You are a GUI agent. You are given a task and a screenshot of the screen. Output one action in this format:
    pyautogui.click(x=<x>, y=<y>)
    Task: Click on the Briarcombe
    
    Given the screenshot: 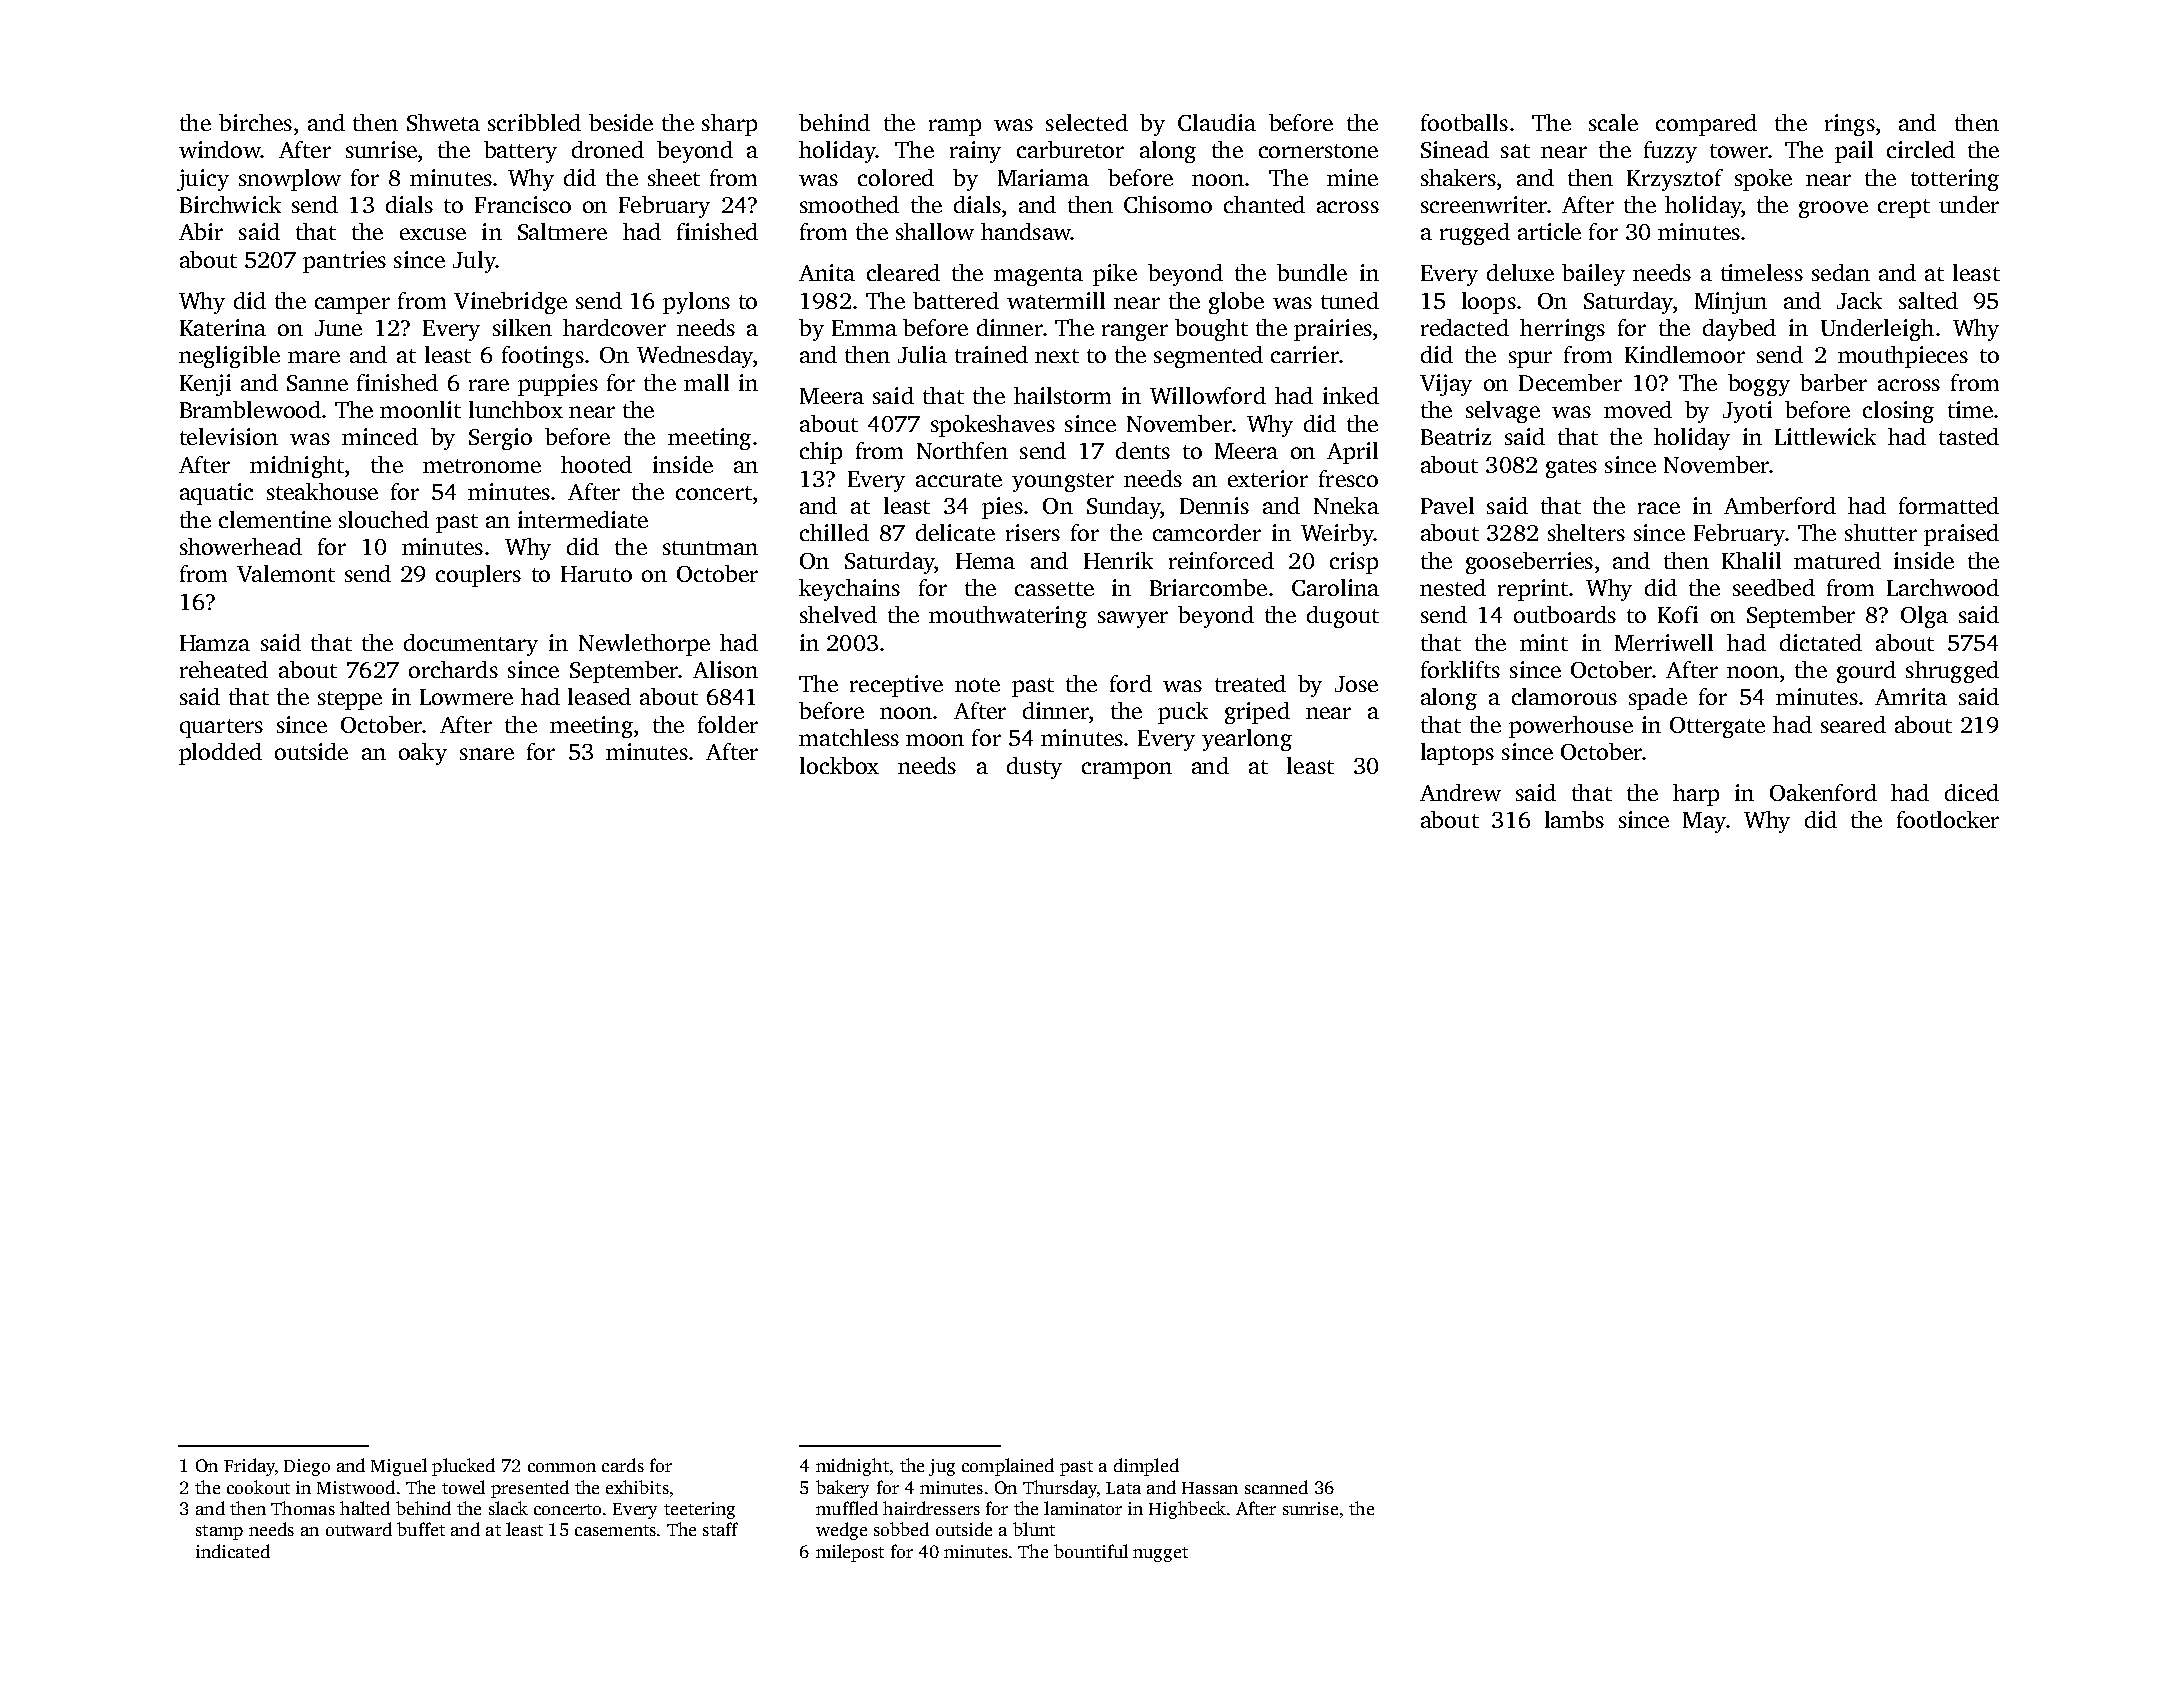 What is the action you would take?
    pyautogui.click(x=1208, y=587)
